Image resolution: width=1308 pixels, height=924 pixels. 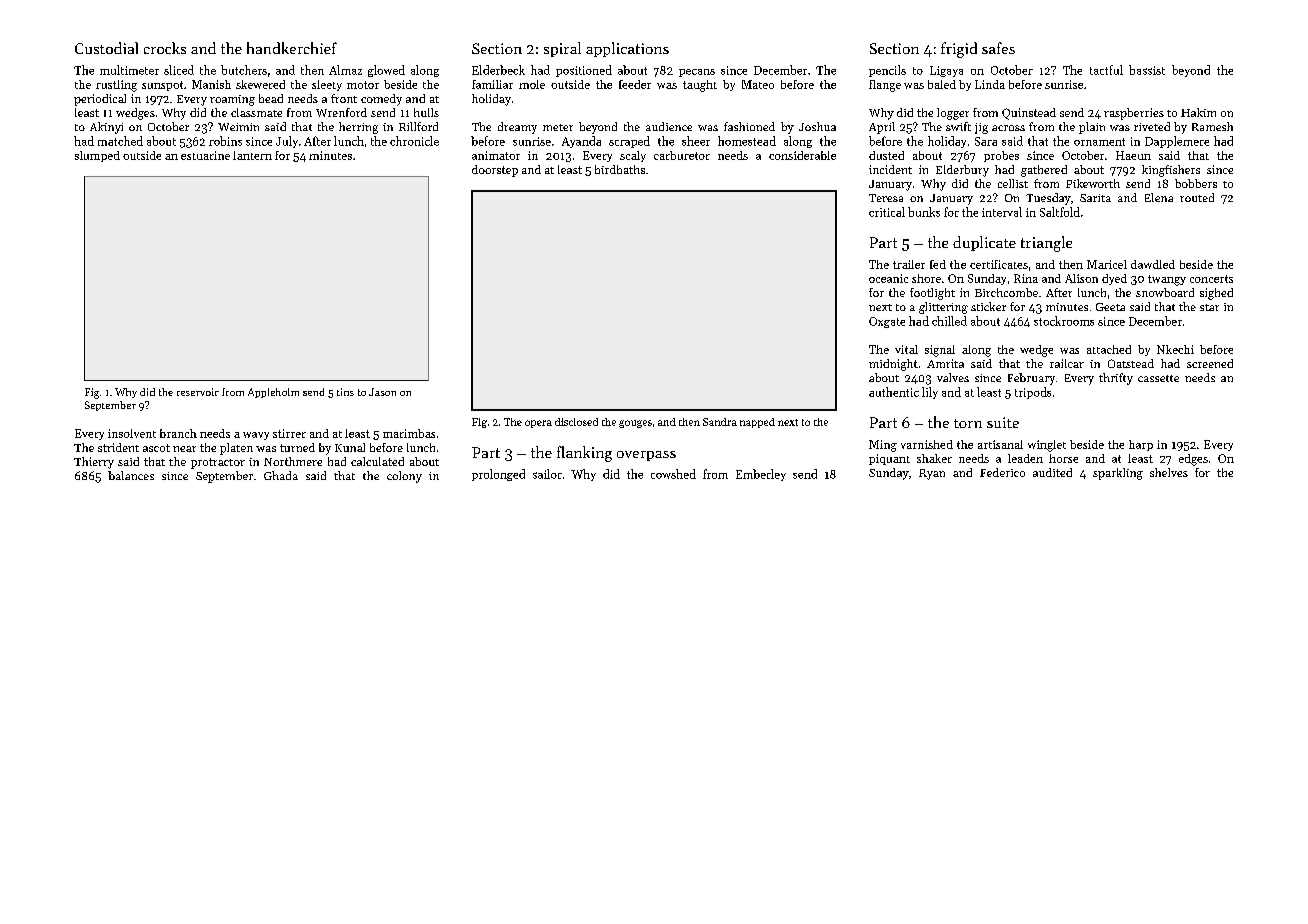 What do you see at coordinates (498, 475) in the page?
I see `prolonged` at bounding box center [498, 475].
